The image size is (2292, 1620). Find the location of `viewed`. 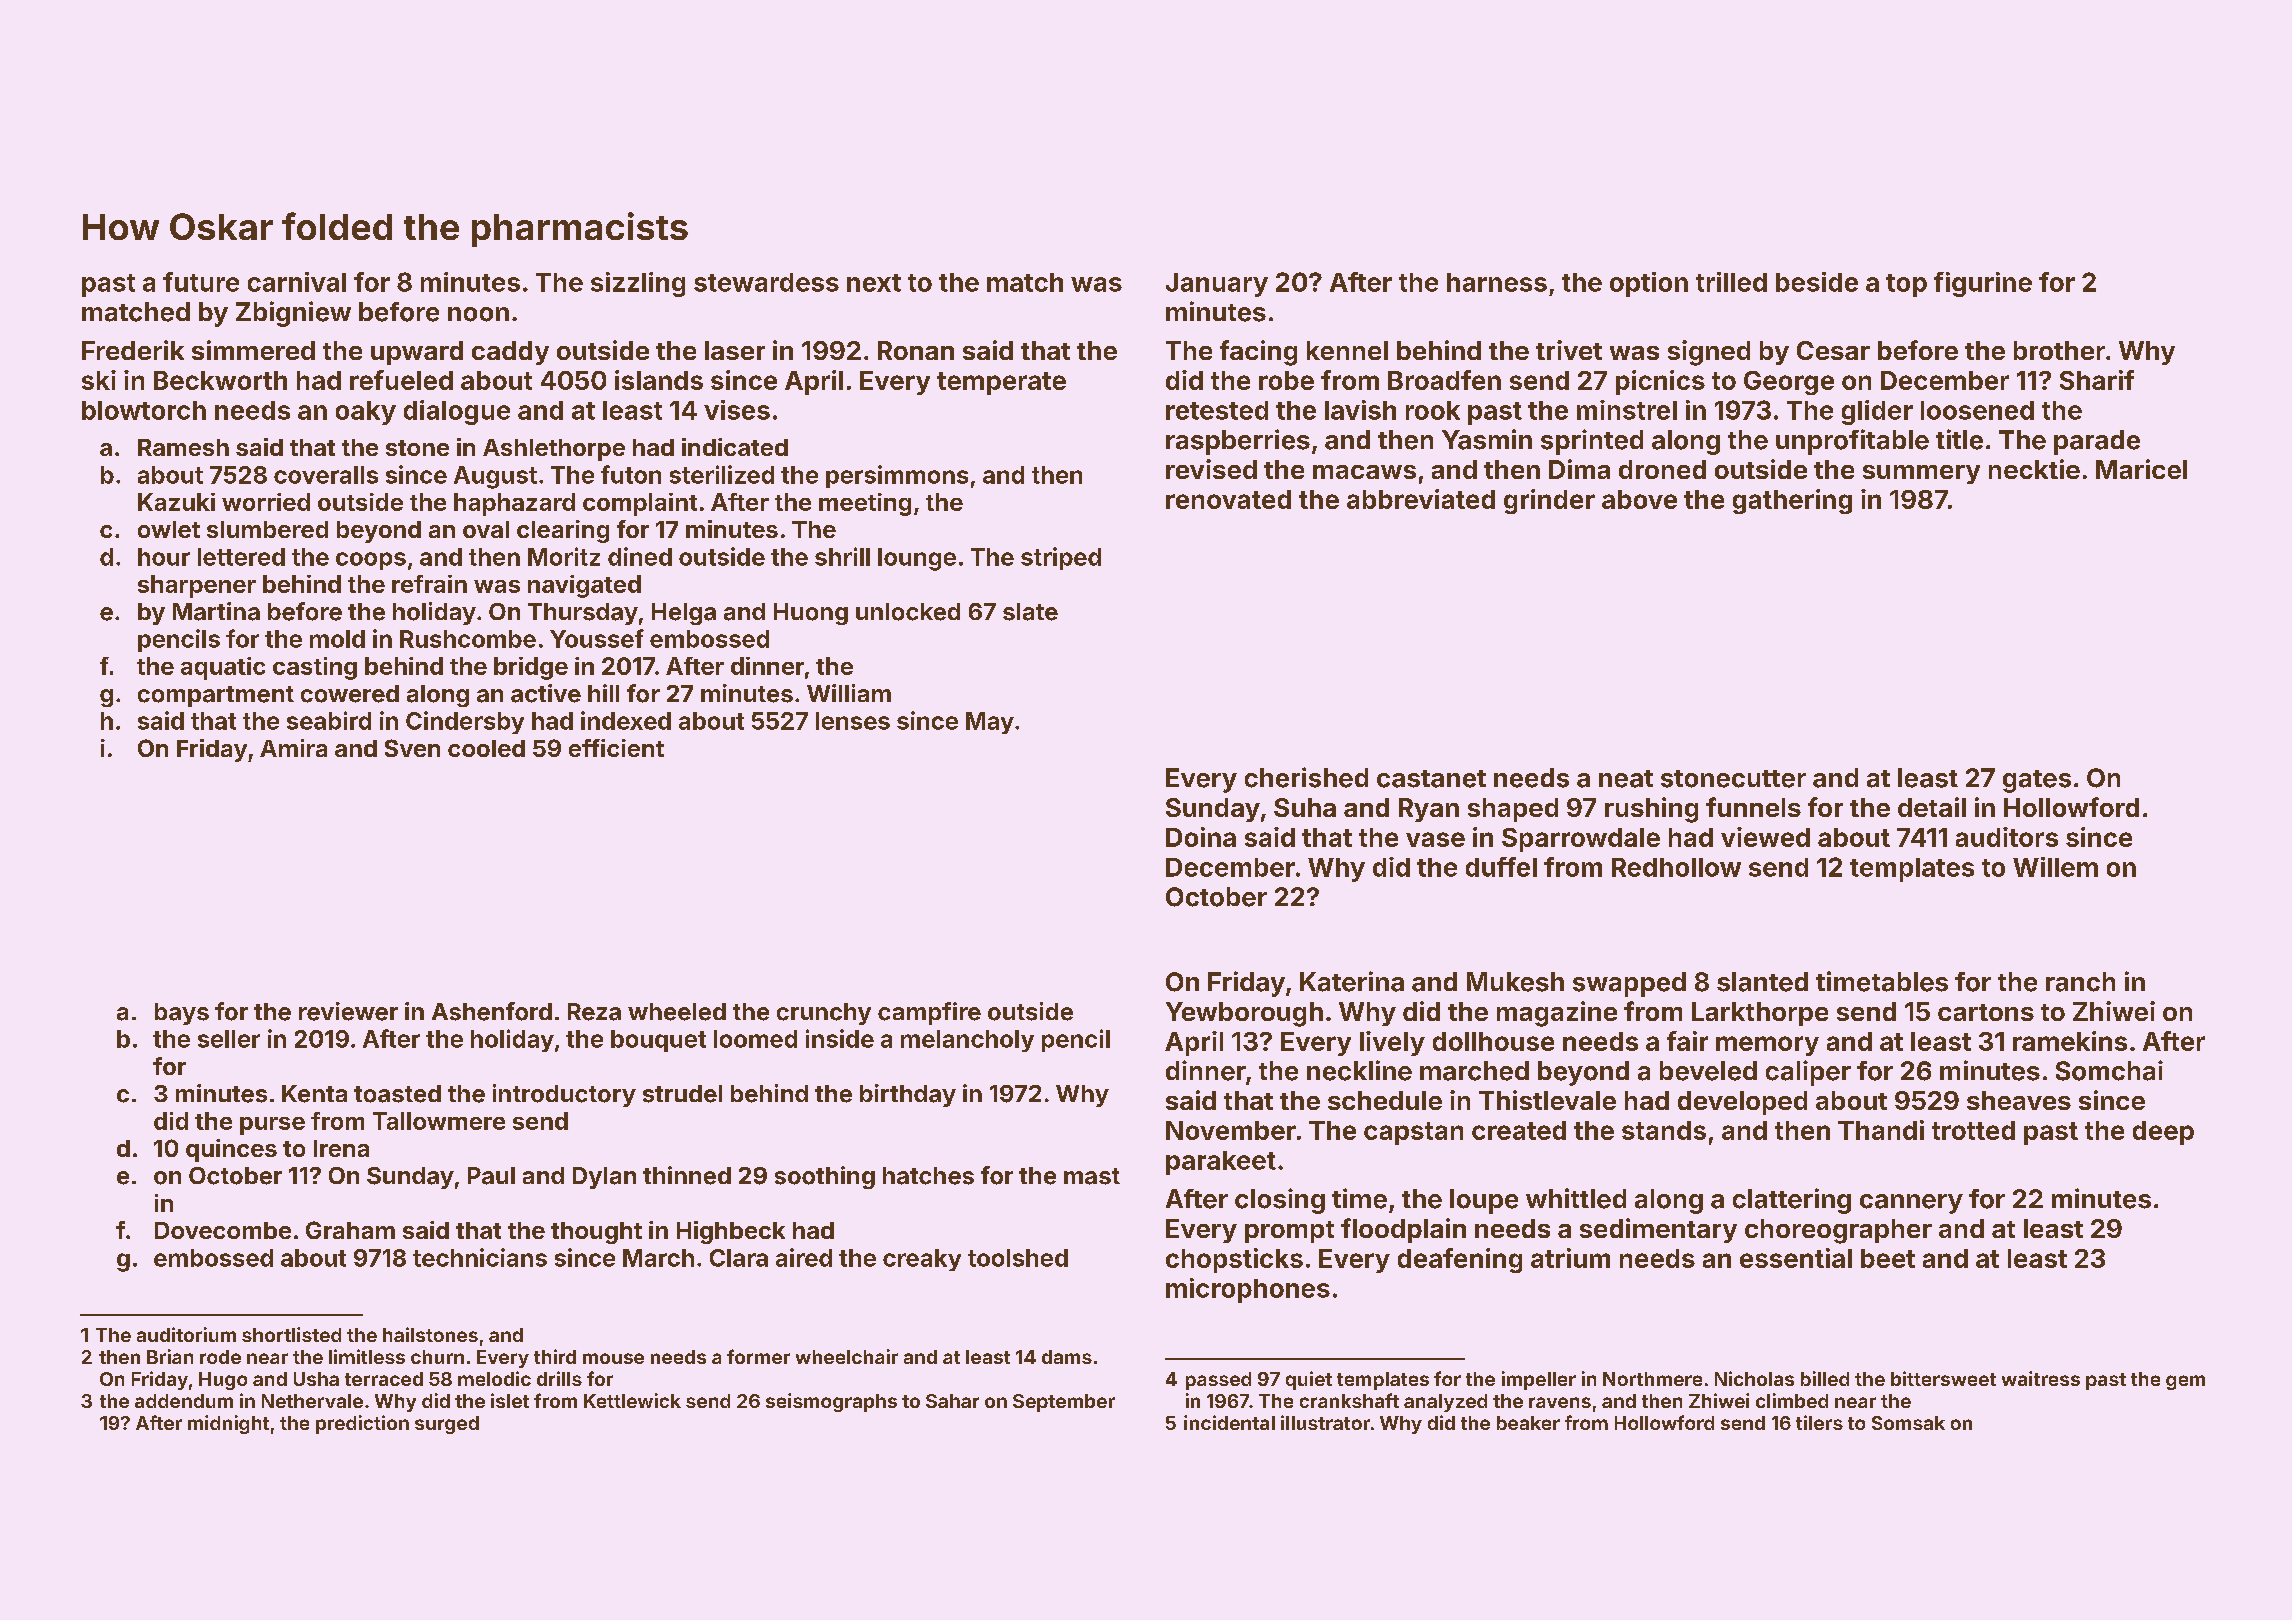

viewed is located at coordinates (1765, 837).
